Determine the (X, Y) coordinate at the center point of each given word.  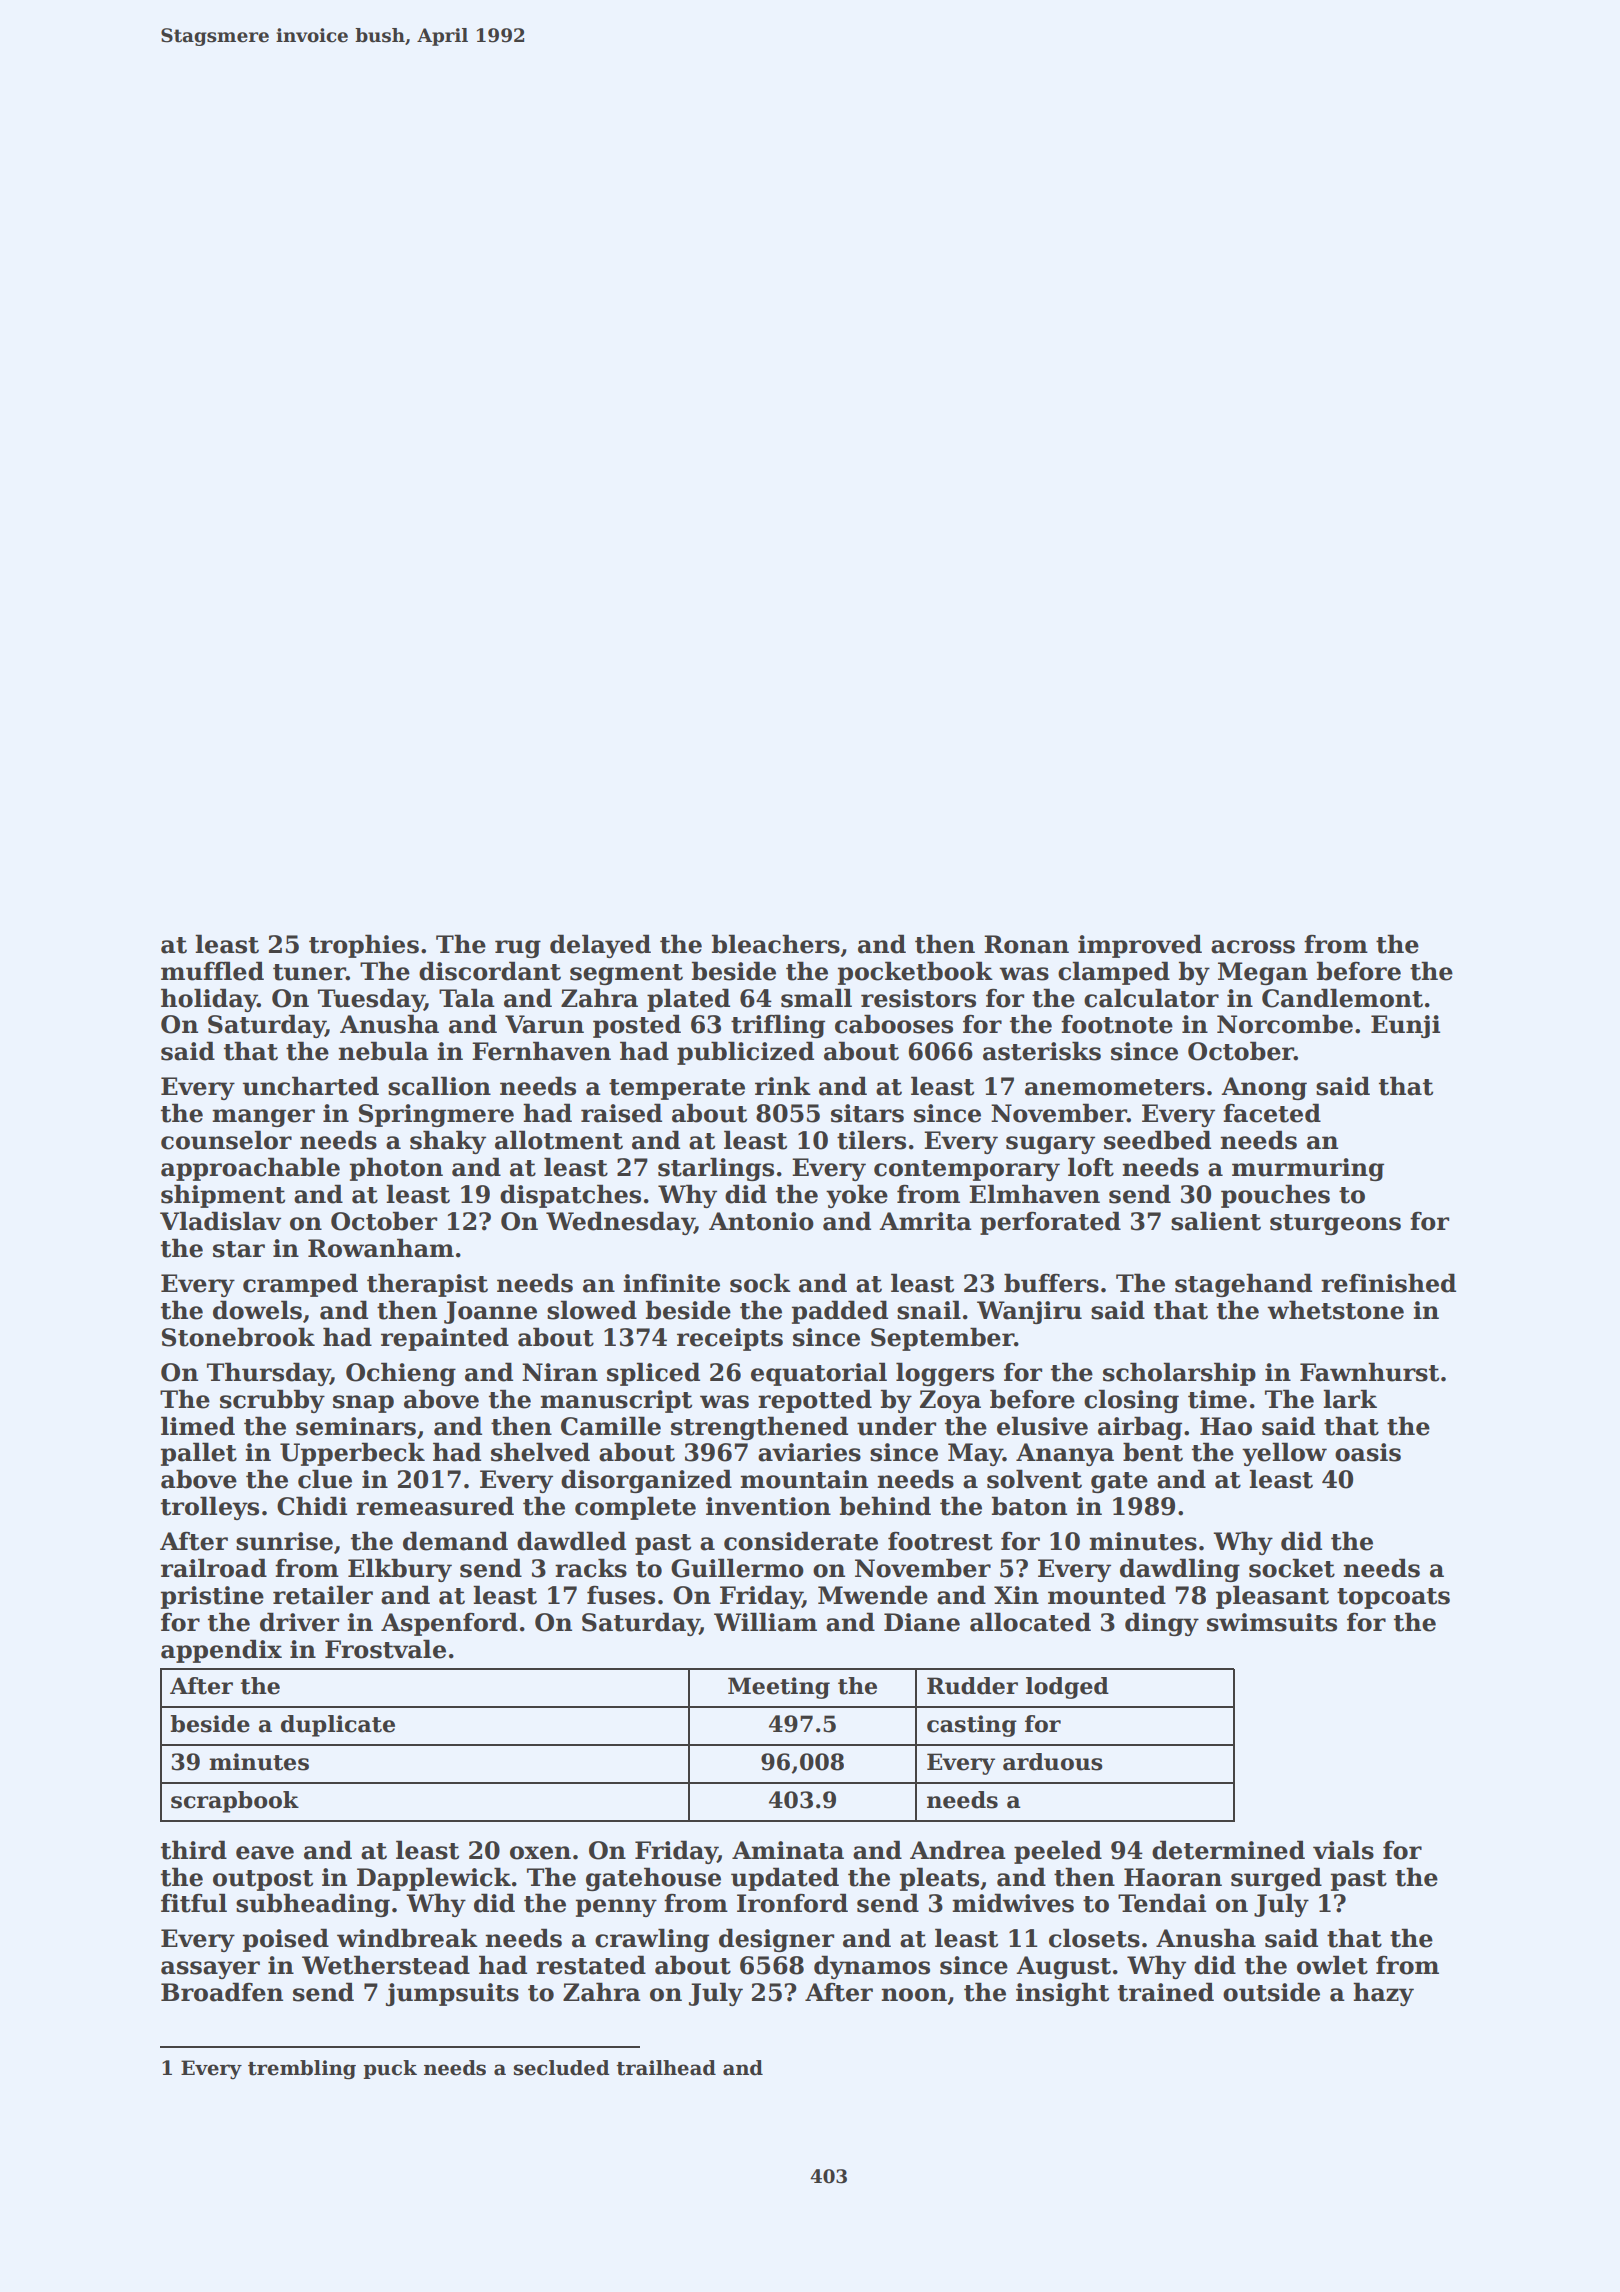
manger (263, 1118)
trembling (302, 2070)
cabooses (894, 1024)
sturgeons (1335, 1224)
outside (1271, 1992)
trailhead (666, 2068)
